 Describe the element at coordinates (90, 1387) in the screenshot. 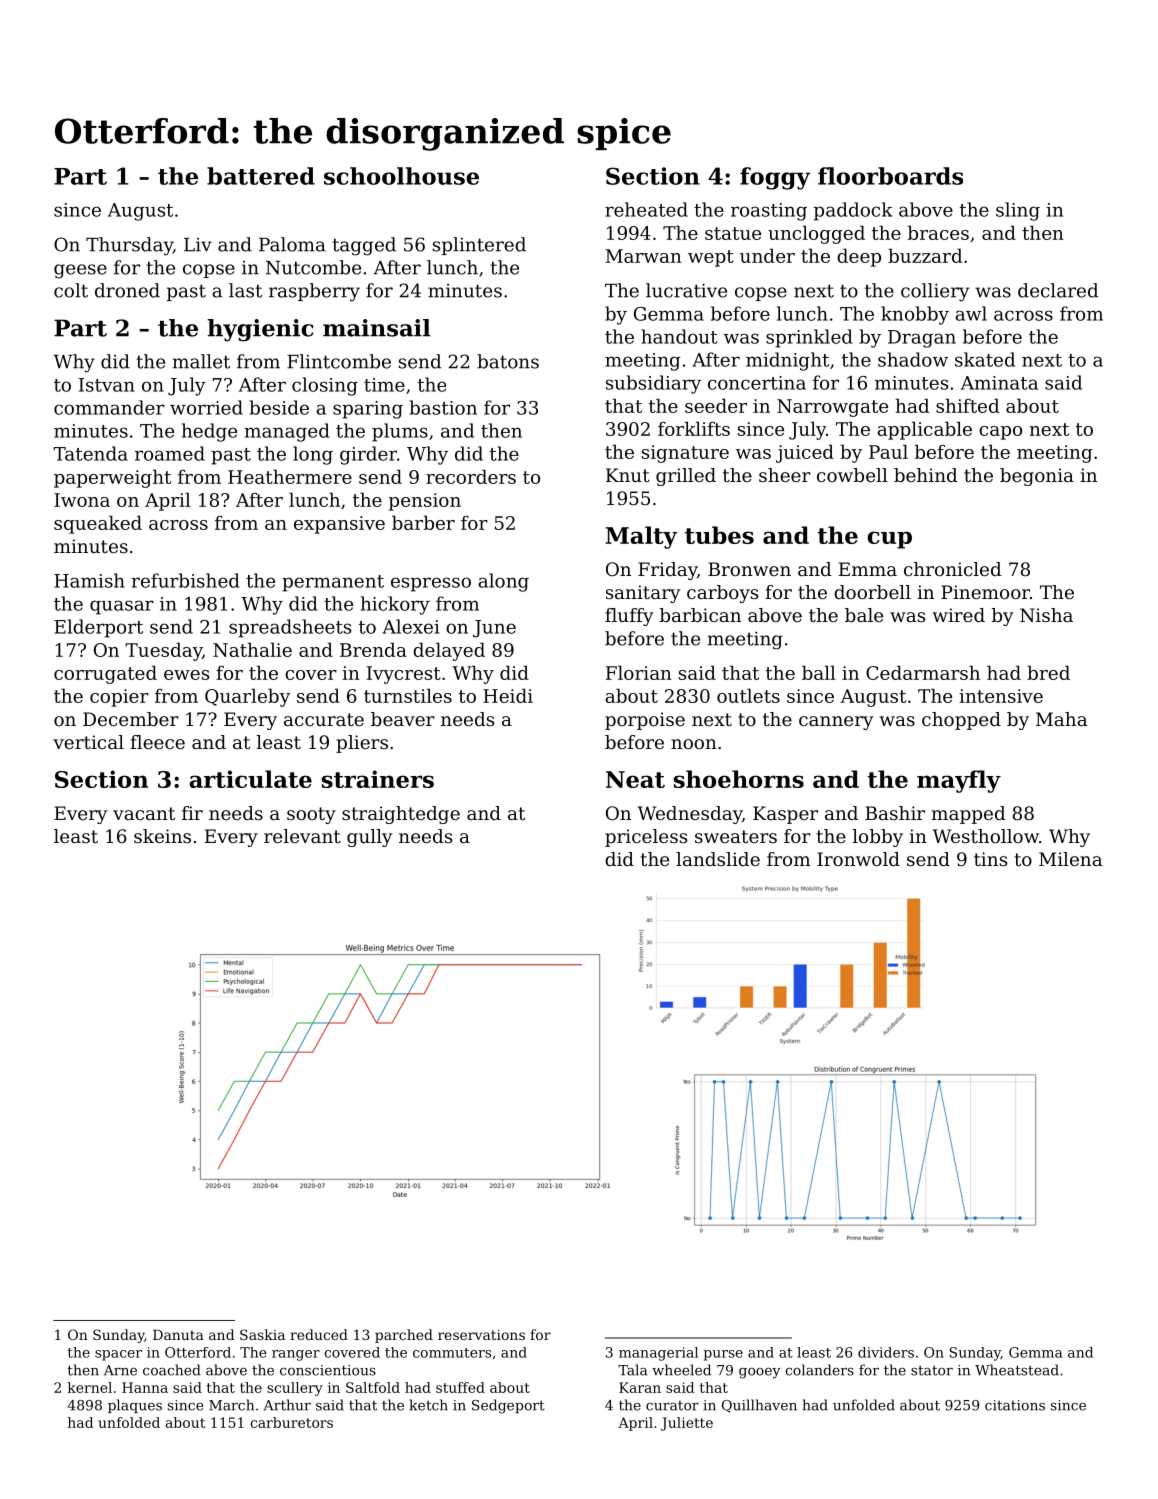

I see `kernel` at that location.
